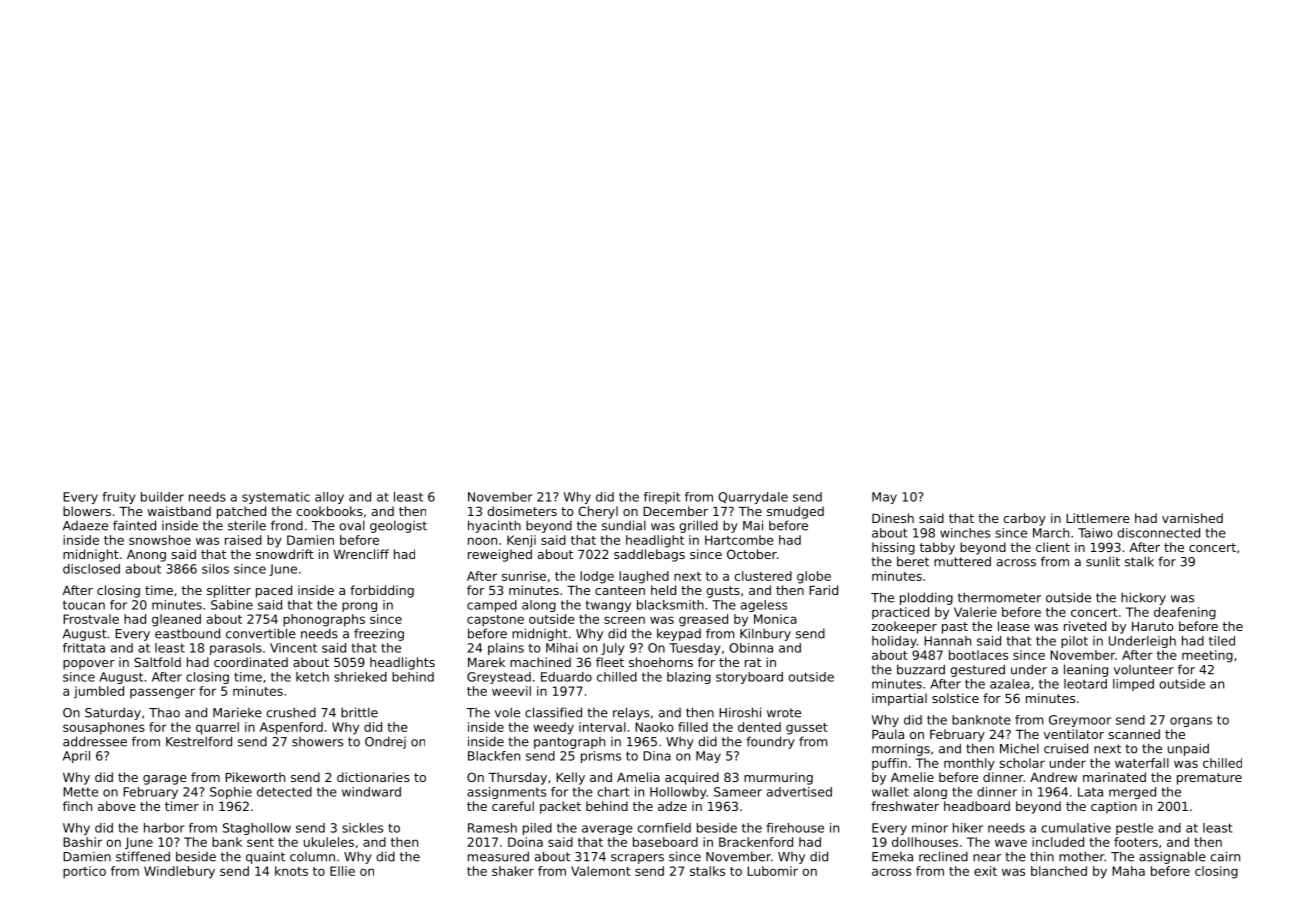  Describe the element at coordinates (1192, 518) in the screenshot. I see `varnished` at that location.
